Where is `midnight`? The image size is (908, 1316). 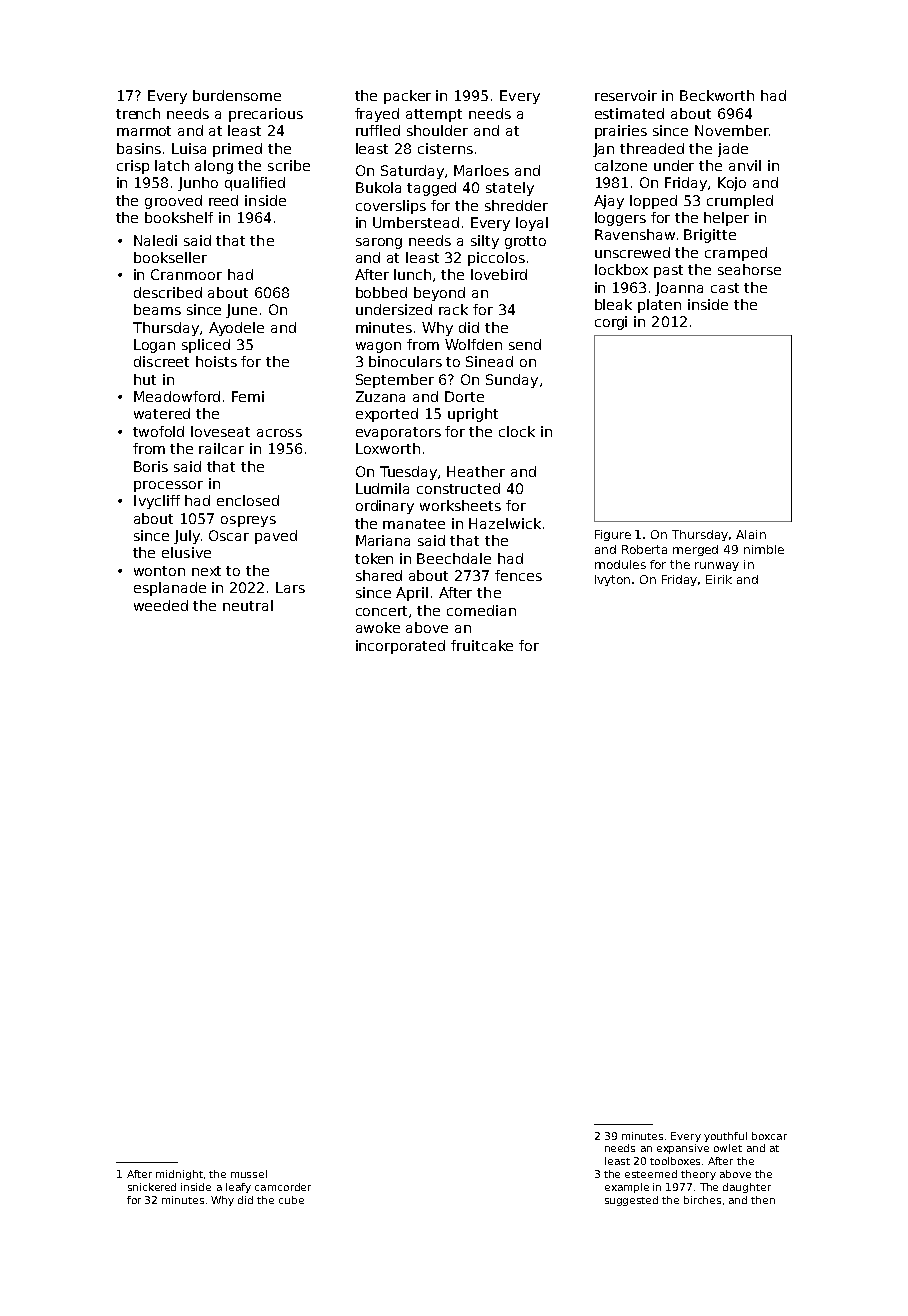 midnight is located at coordinates (179, 1175).
